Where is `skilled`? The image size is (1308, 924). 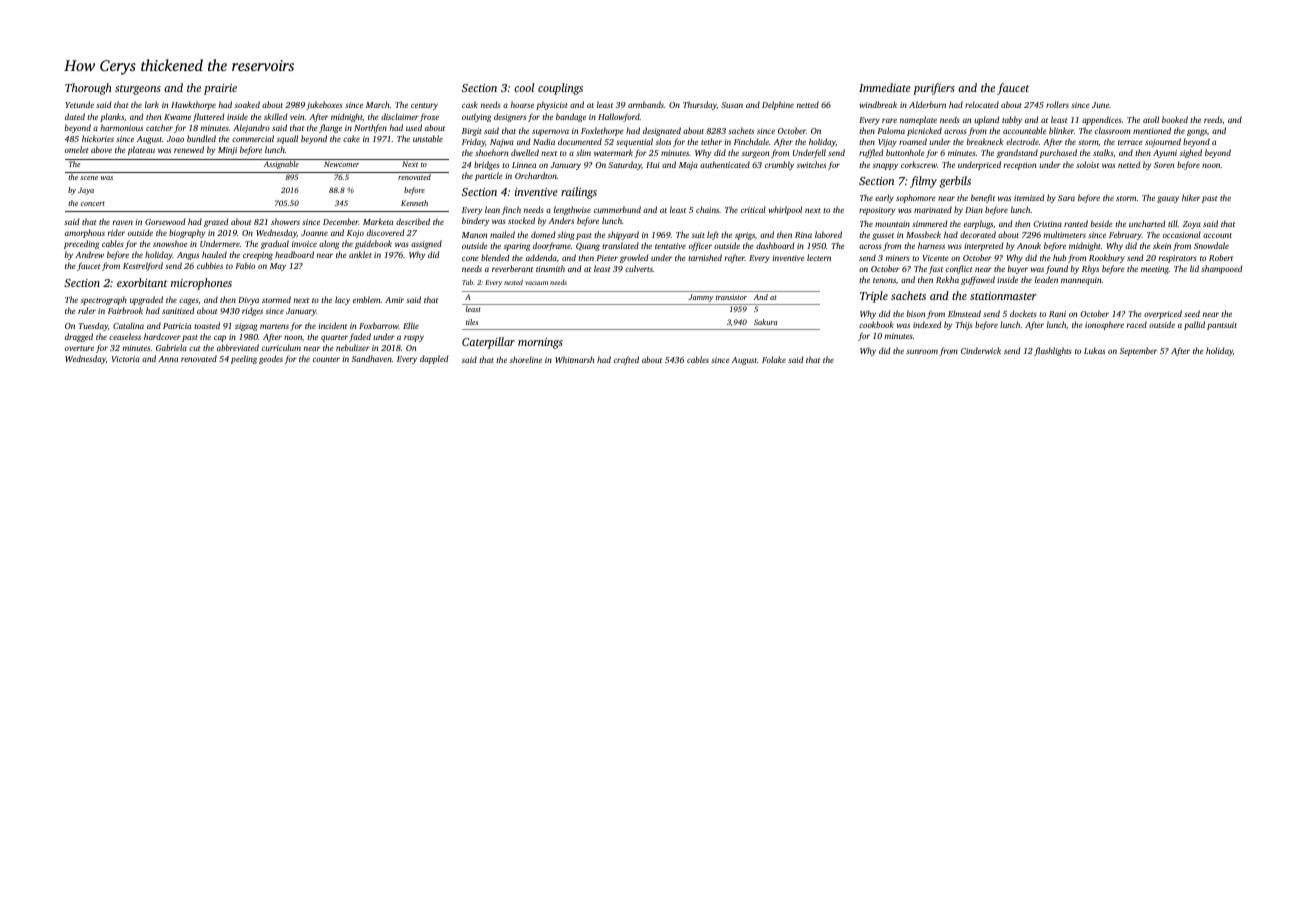 skilled is located at coordinates (275, 116).
